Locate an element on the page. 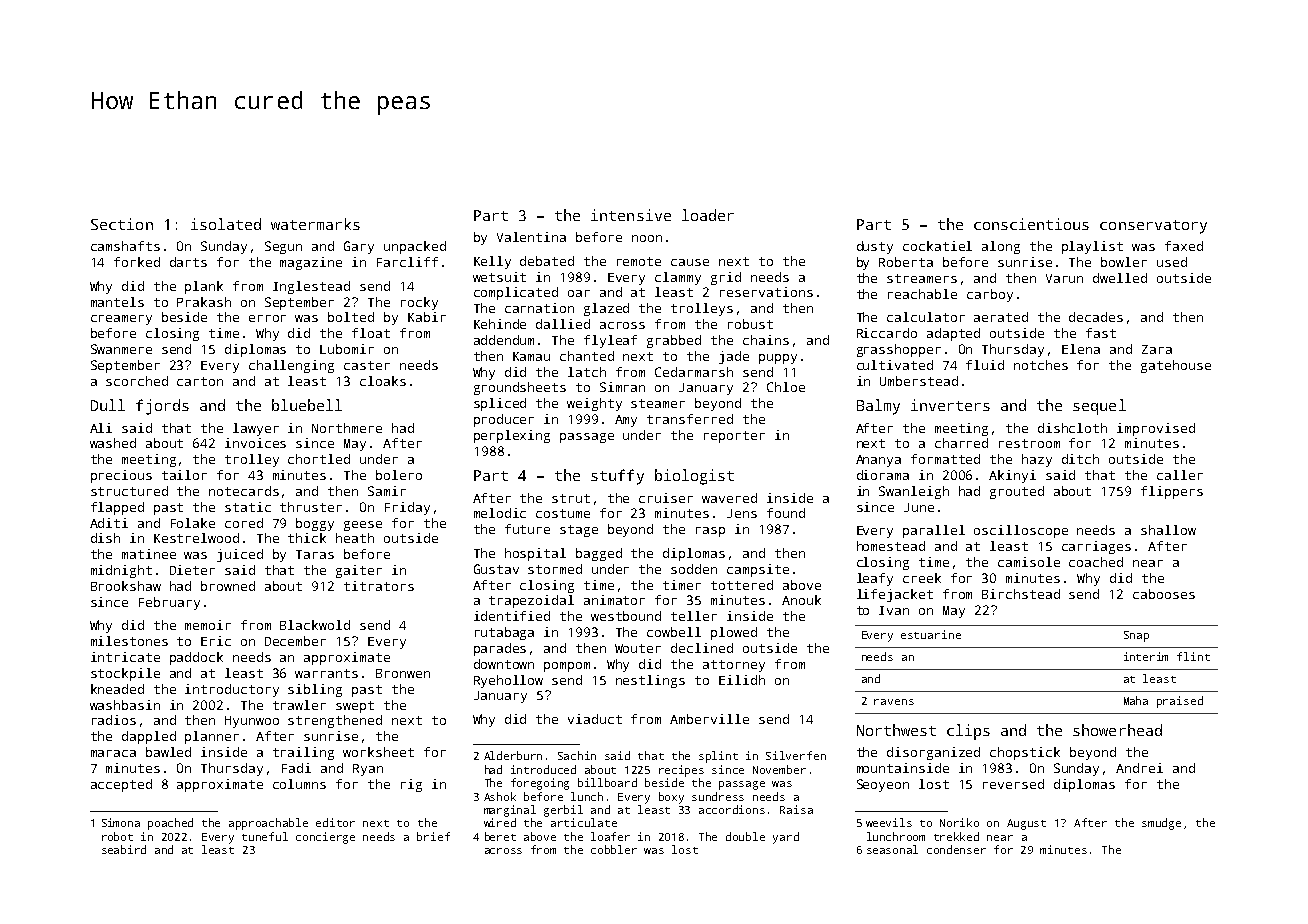 The image size is (1308, 924). conscientious is located at coordinates (1031, 224).
